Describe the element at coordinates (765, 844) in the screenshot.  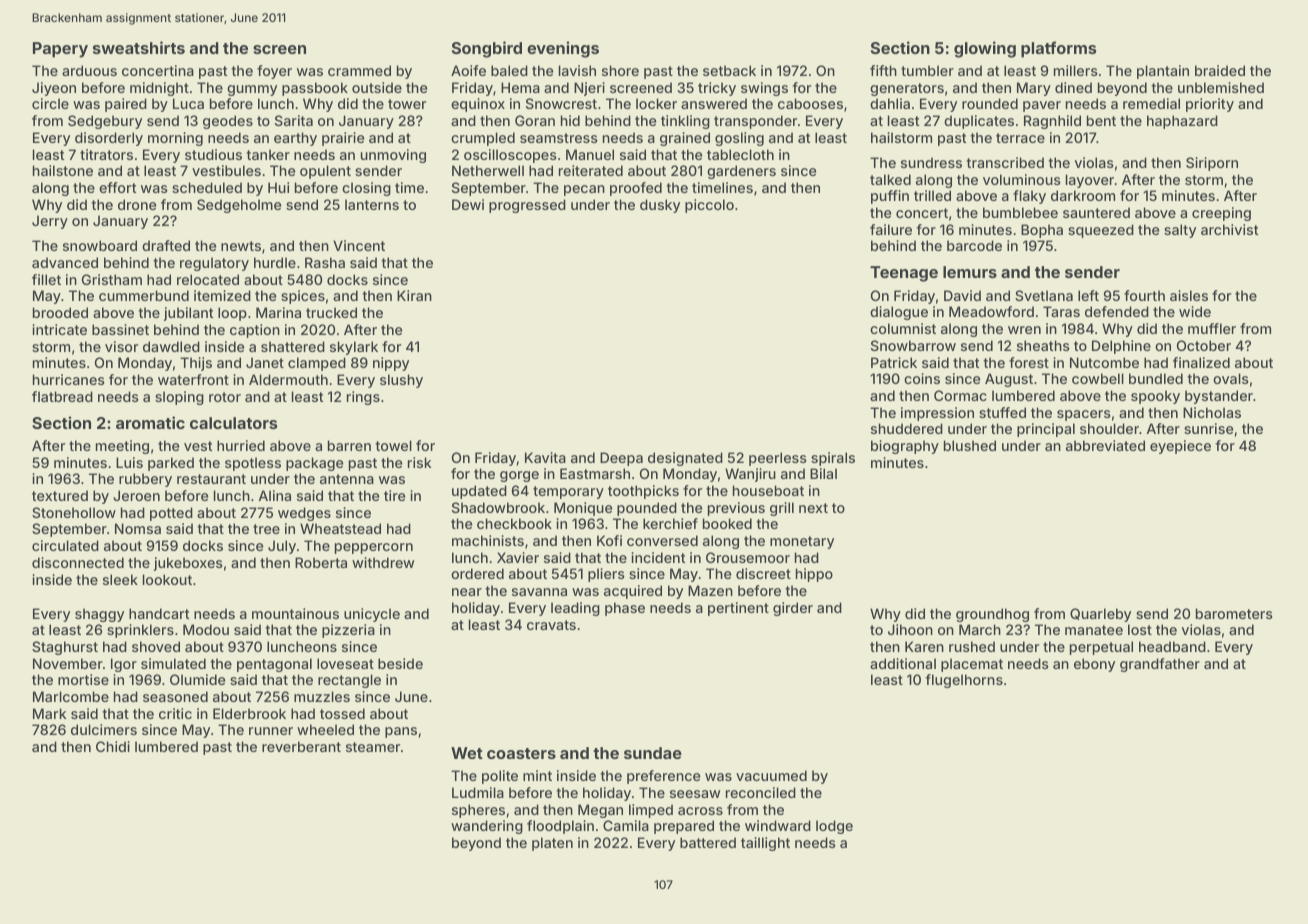
I see `taillight` at that location.
